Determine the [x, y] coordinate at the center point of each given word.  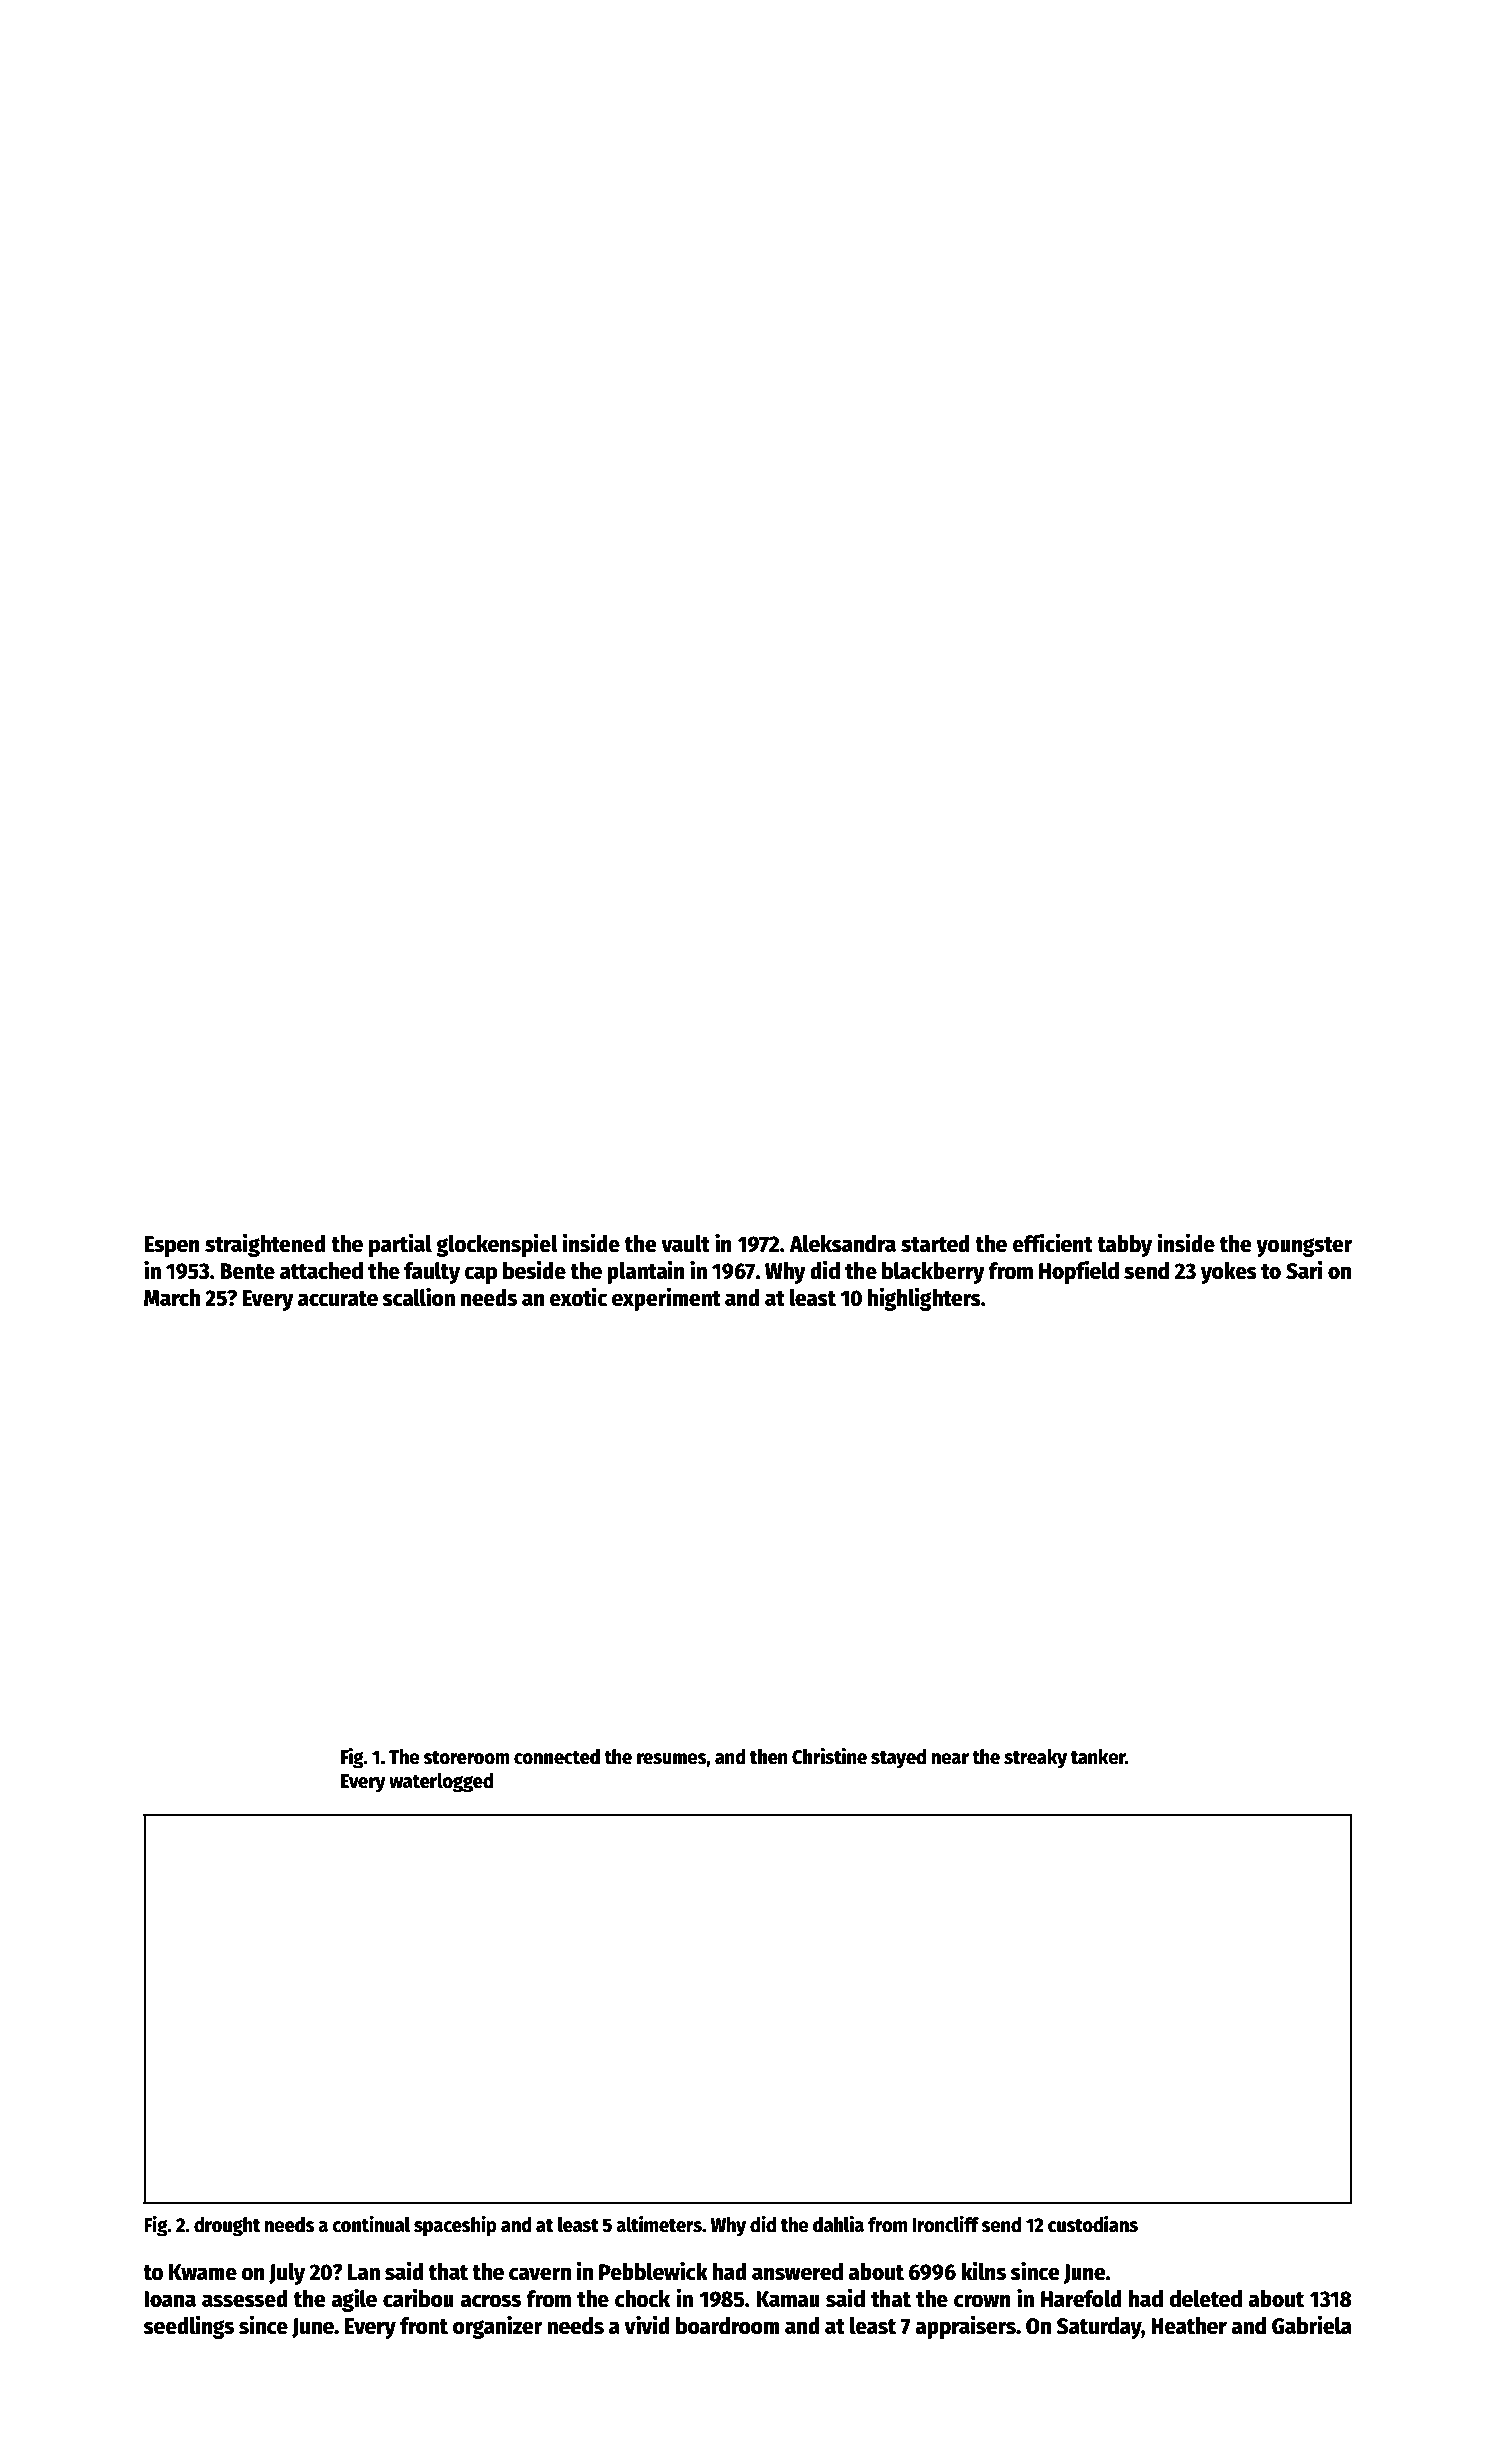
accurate [338, 1299]
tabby [1124, 1246]
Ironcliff [945, 2224]
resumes [672, 1759]
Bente [247, 1271]
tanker [1098, 1757]
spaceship [455, 2226]
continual [371, 2224]
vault [685, 1244]
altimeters [659, 2224]
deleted [1206, 2299]
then [769, 1757]
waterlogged [441, 1783]
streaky [1035, 1759]
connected [557, 1757]
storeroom [466, 1758]
